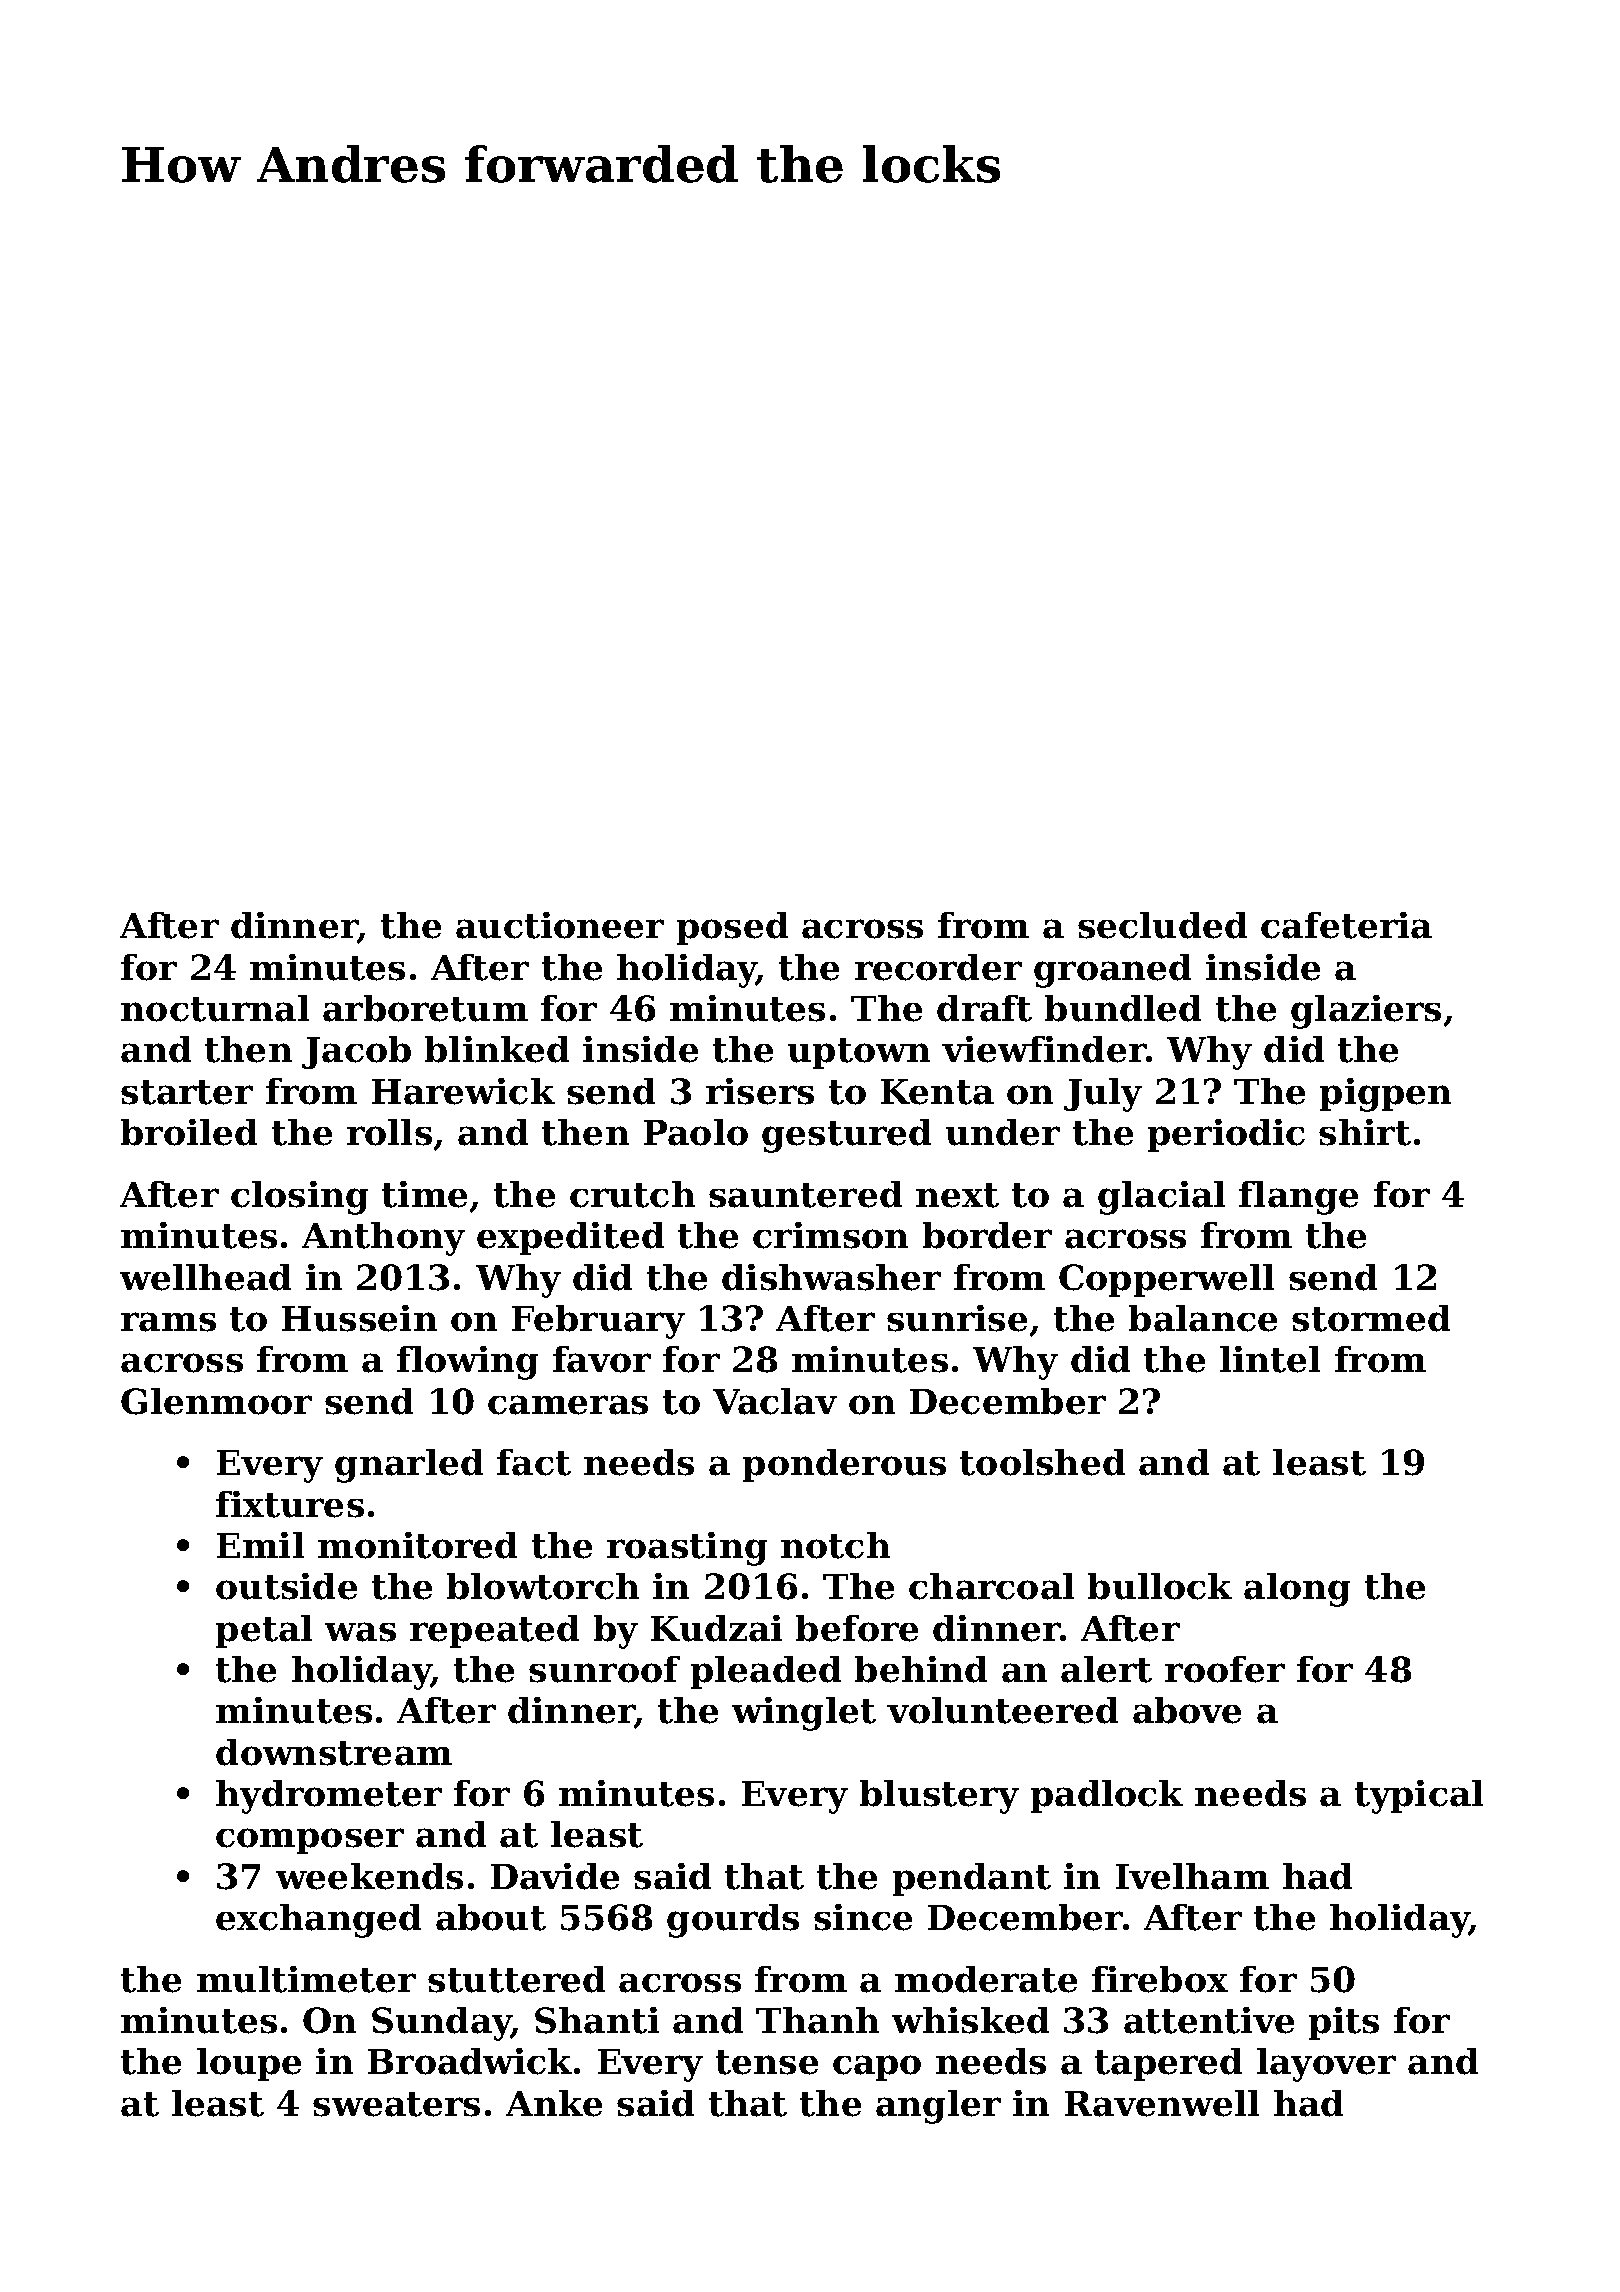  I want to click on Emil, so click(260, 1545).
